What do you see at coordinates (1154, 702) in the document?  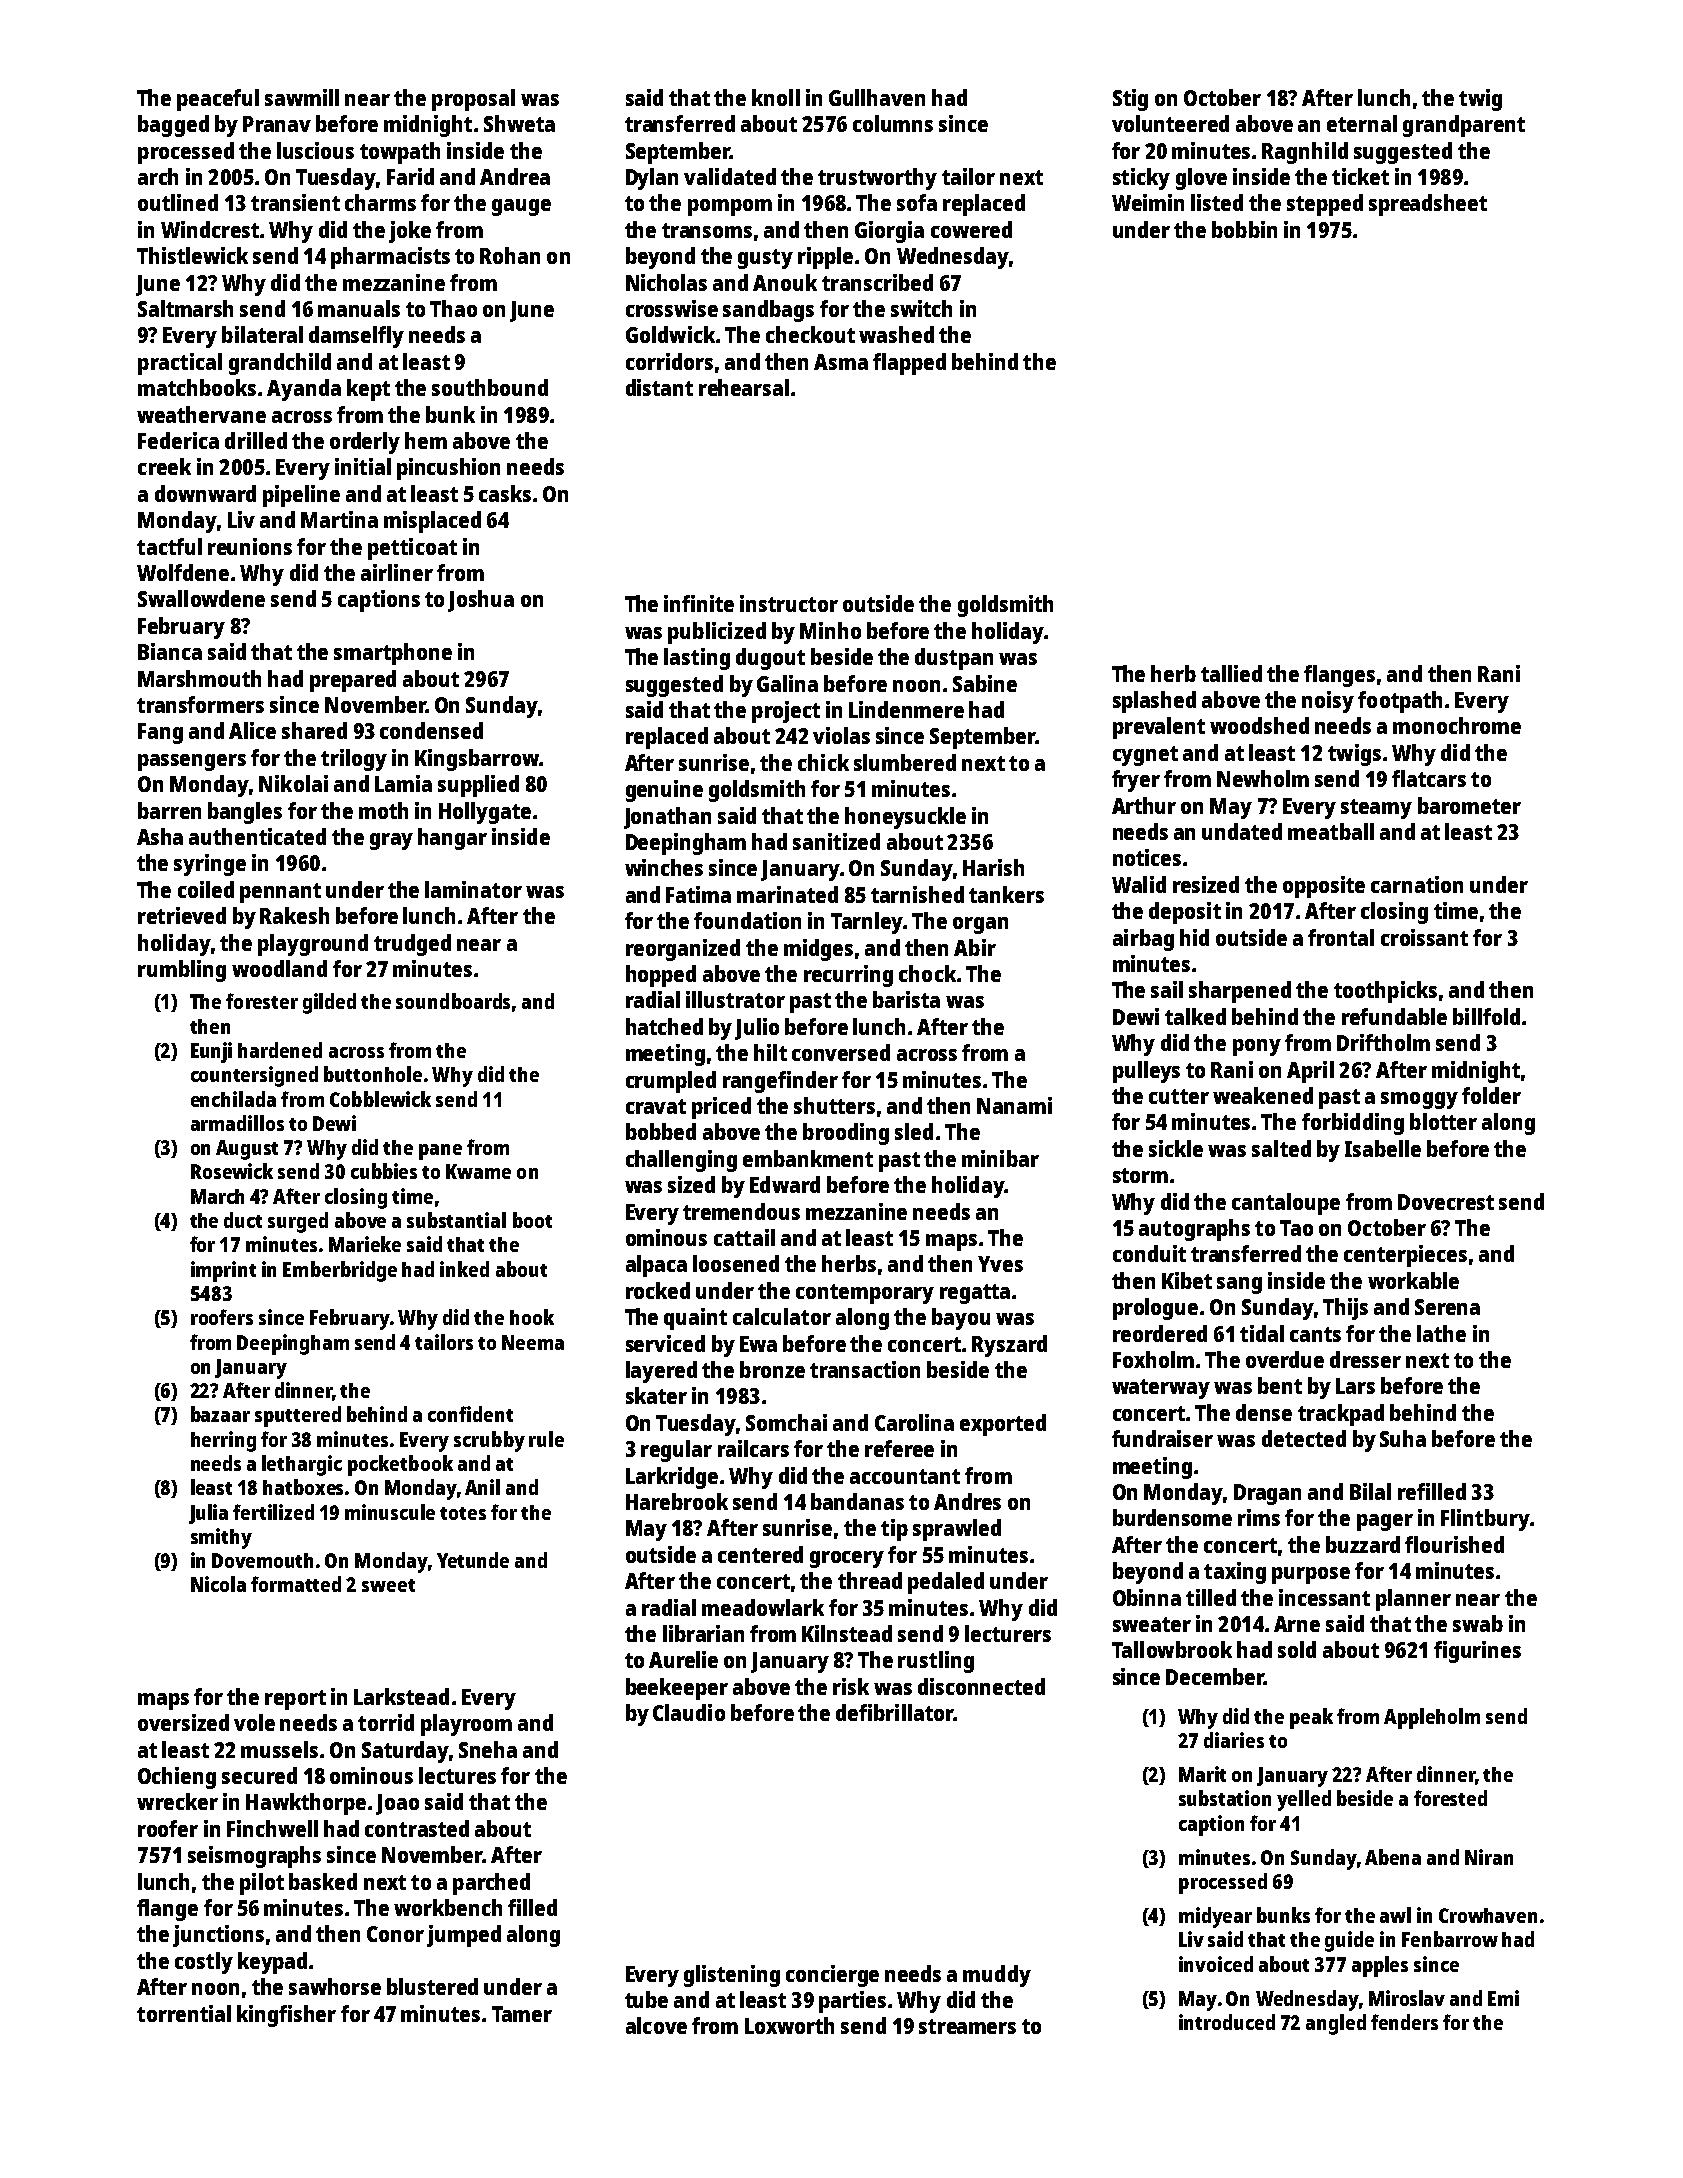 I see `splashed` at bounding box center [1154, 702].
